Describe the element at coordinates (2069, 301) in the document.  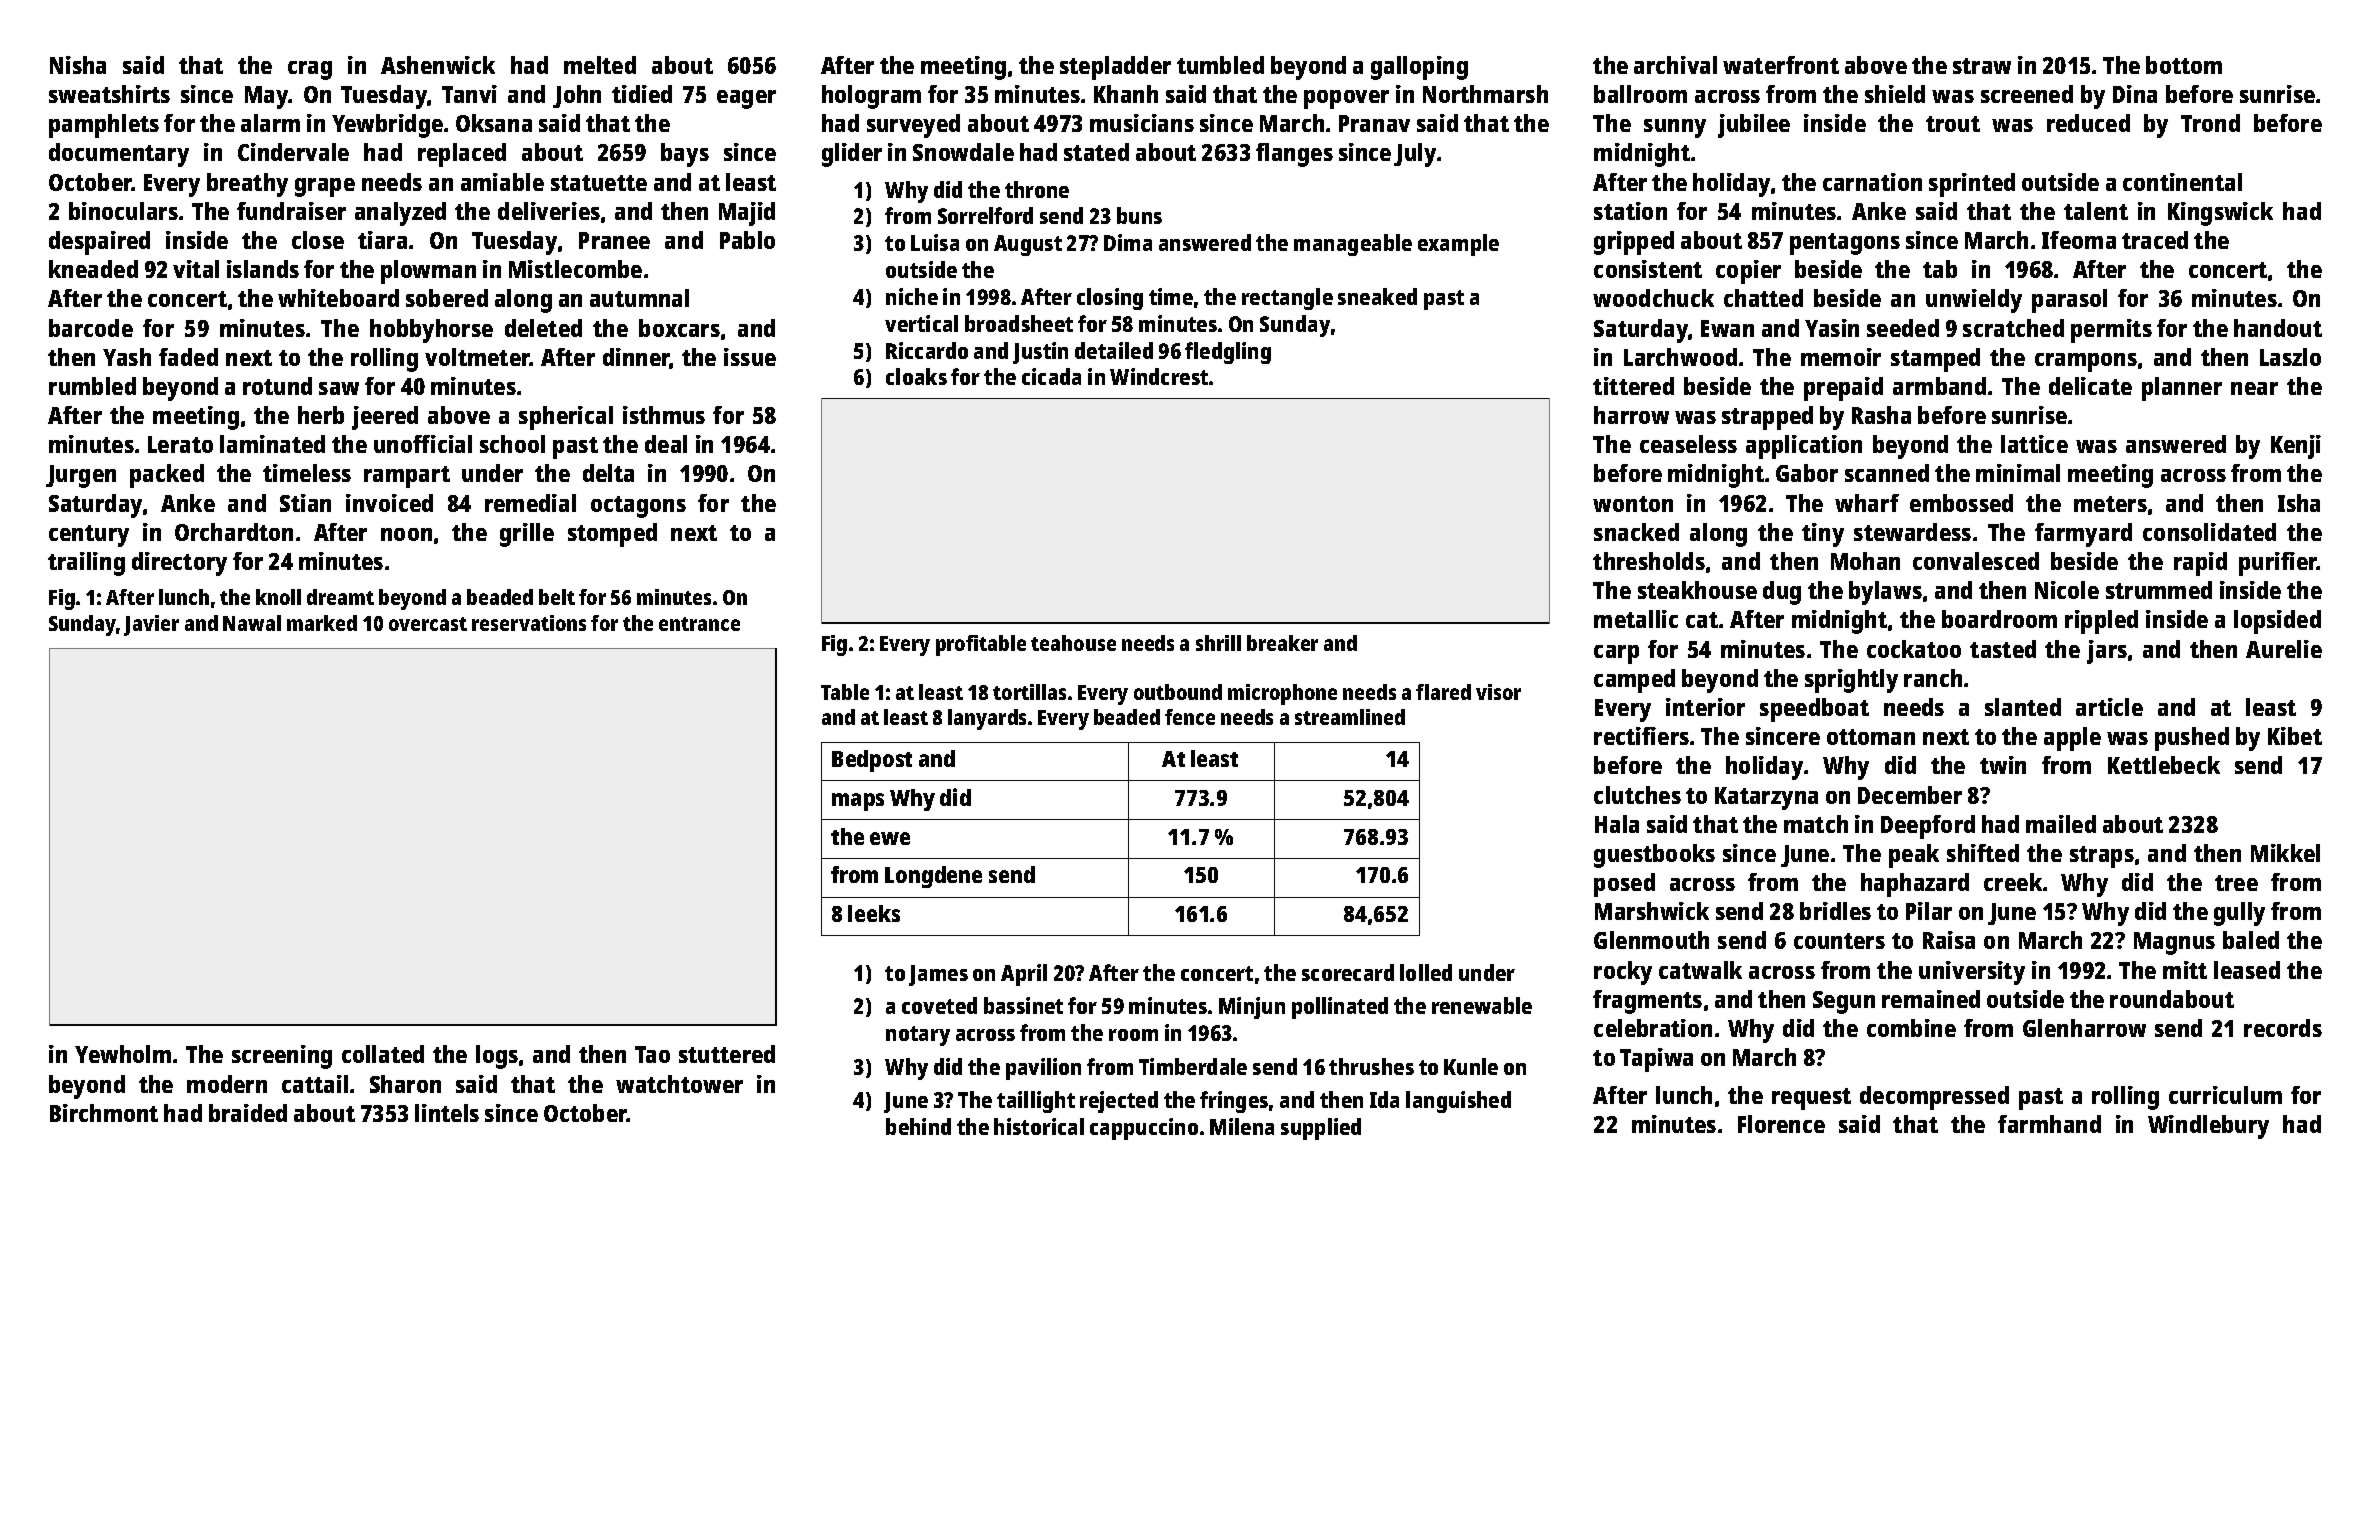
I see `parasol` at that location.
